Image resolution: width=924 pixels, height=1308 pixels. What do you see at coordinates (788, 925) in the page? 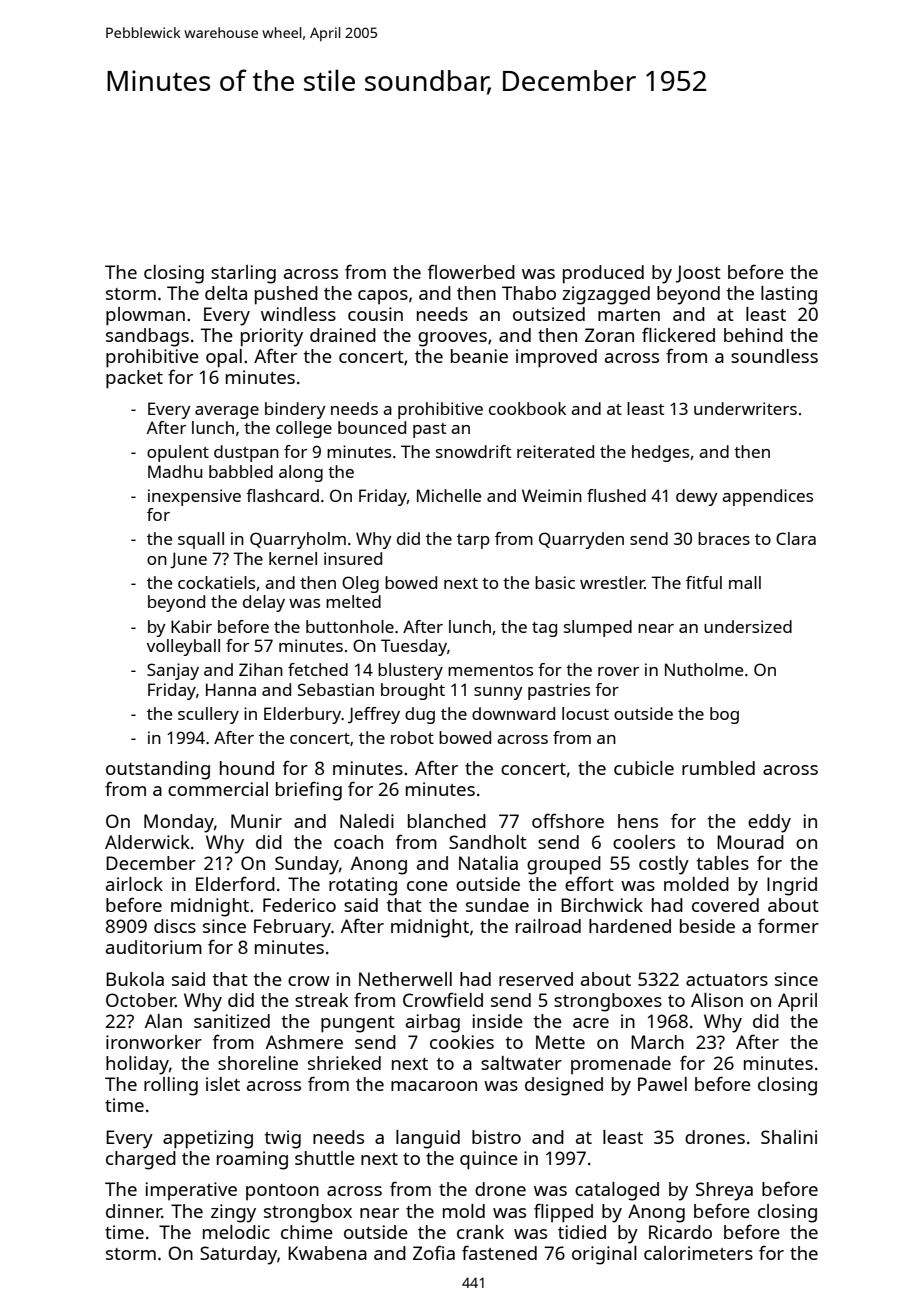
I see `former` at bounding box center [788, 925].
